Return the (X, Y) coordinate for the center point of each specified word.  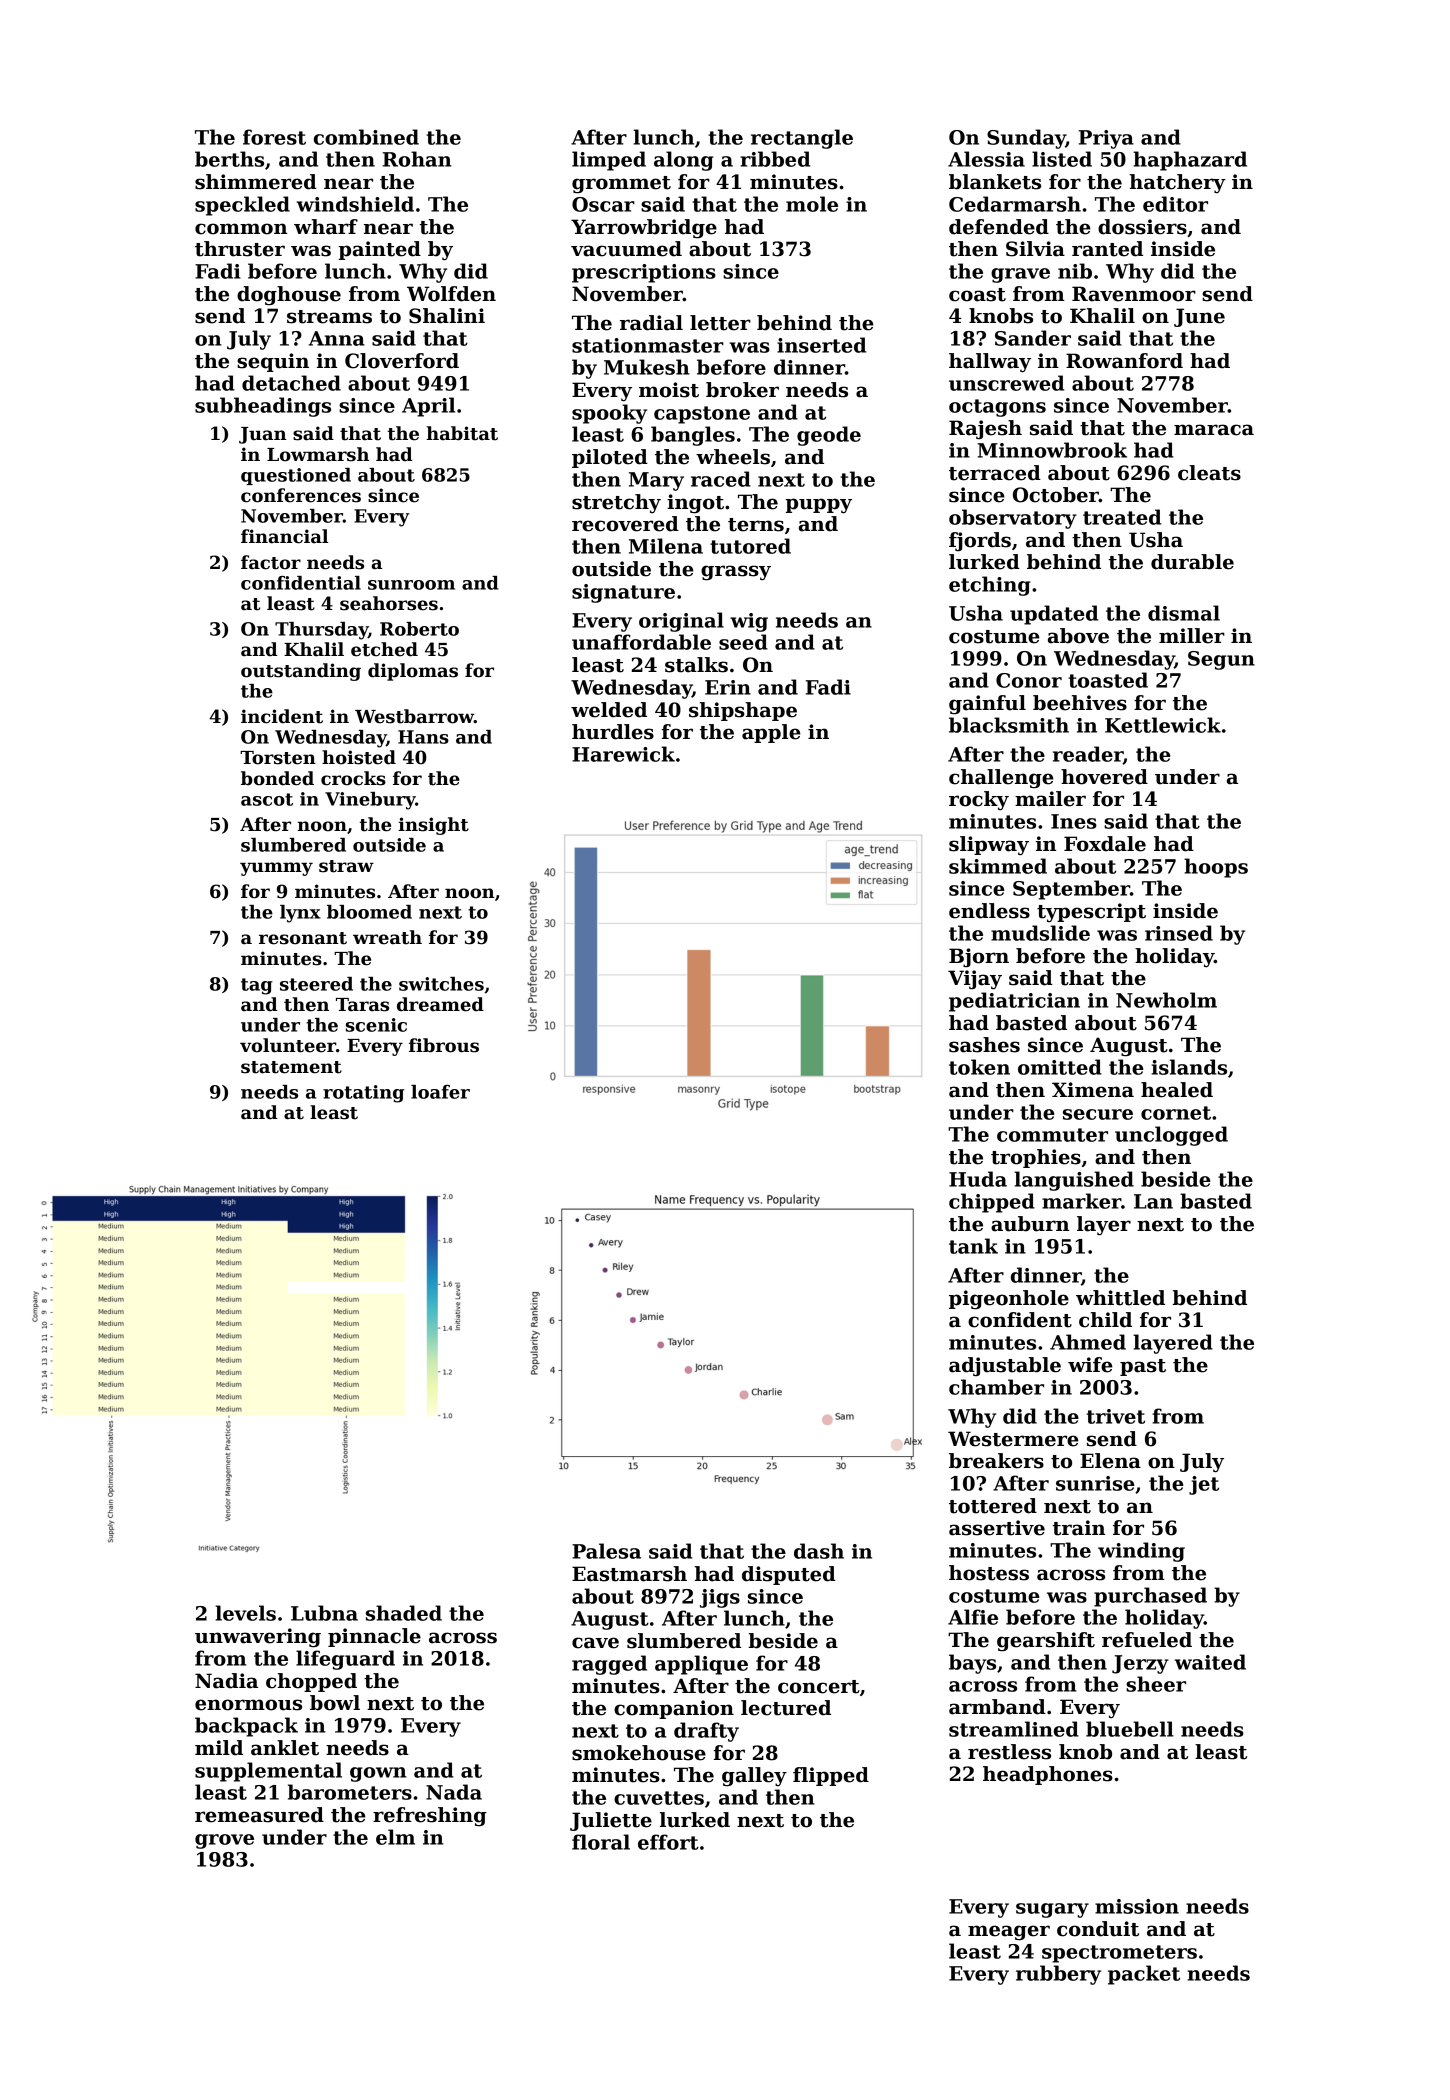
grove (224, 1841)
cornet (1176, 1113)
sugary (1052, 1910)
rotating (363, 1094)
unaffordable (641, 642)
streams (329, 317)
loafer (440, 1092)
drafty (706, 1732)
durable (1192, 562)
